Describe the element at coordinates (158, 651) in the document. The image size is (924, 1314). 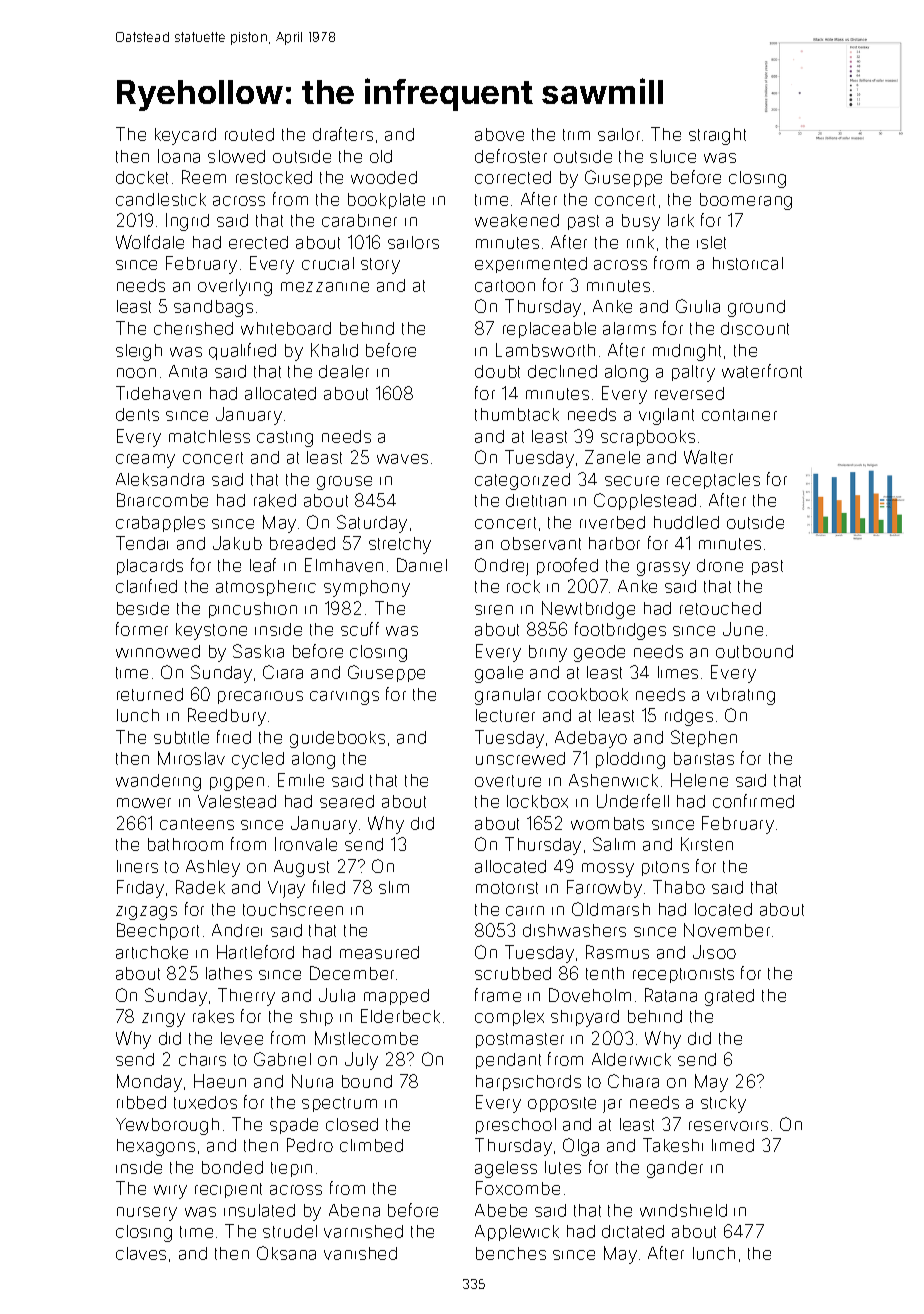
I see `winnowed` at that location.
